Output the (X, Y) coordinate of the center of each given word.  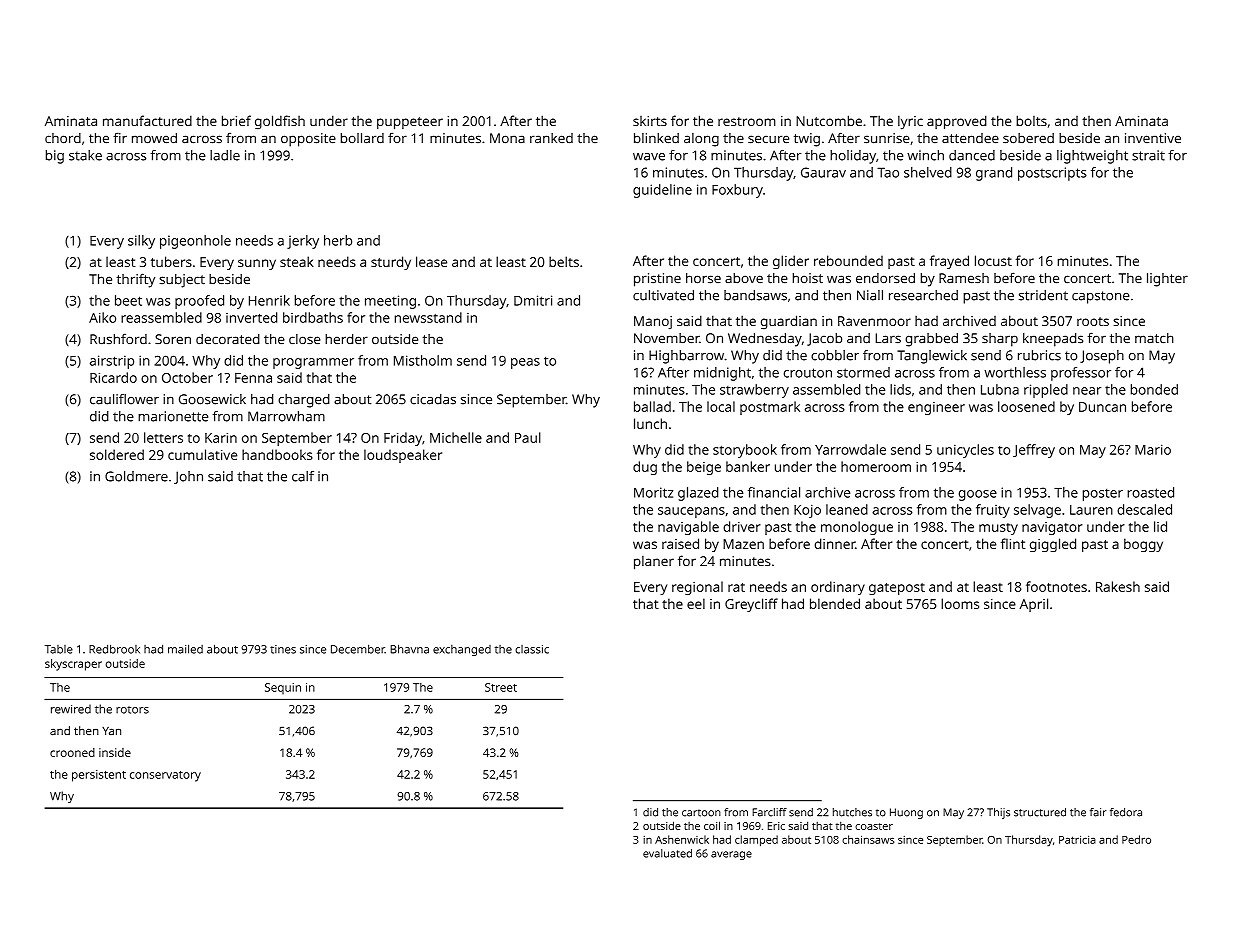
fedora (1126, 812)
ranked (551, 138)
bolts (1031, 120)
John (188, 477)
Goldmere (136, 476)
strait (1148, 155)
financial (774, 492)
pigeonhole (195, 242)
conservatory (165, 776)
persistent (99, 776)
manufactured (147, 120)
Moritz (653, 492)
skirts (650, 121)
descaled (1144, 509)
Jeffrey (1034, 451)
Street (501, 687)
